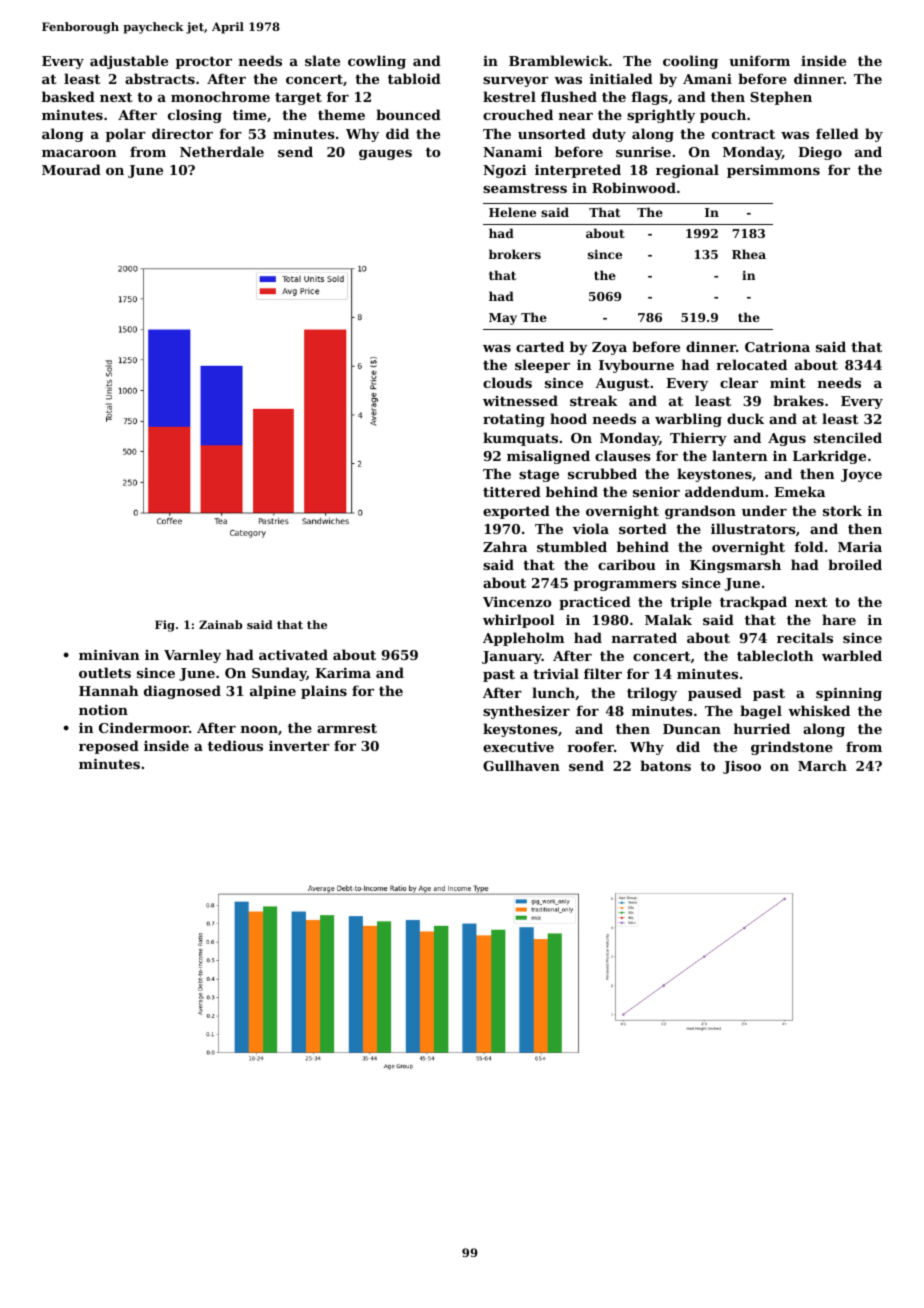 The image size is (924, 1308). Describe the element at coordinates (520, 439) in the screenshot. I see `kumquats` at that location.
